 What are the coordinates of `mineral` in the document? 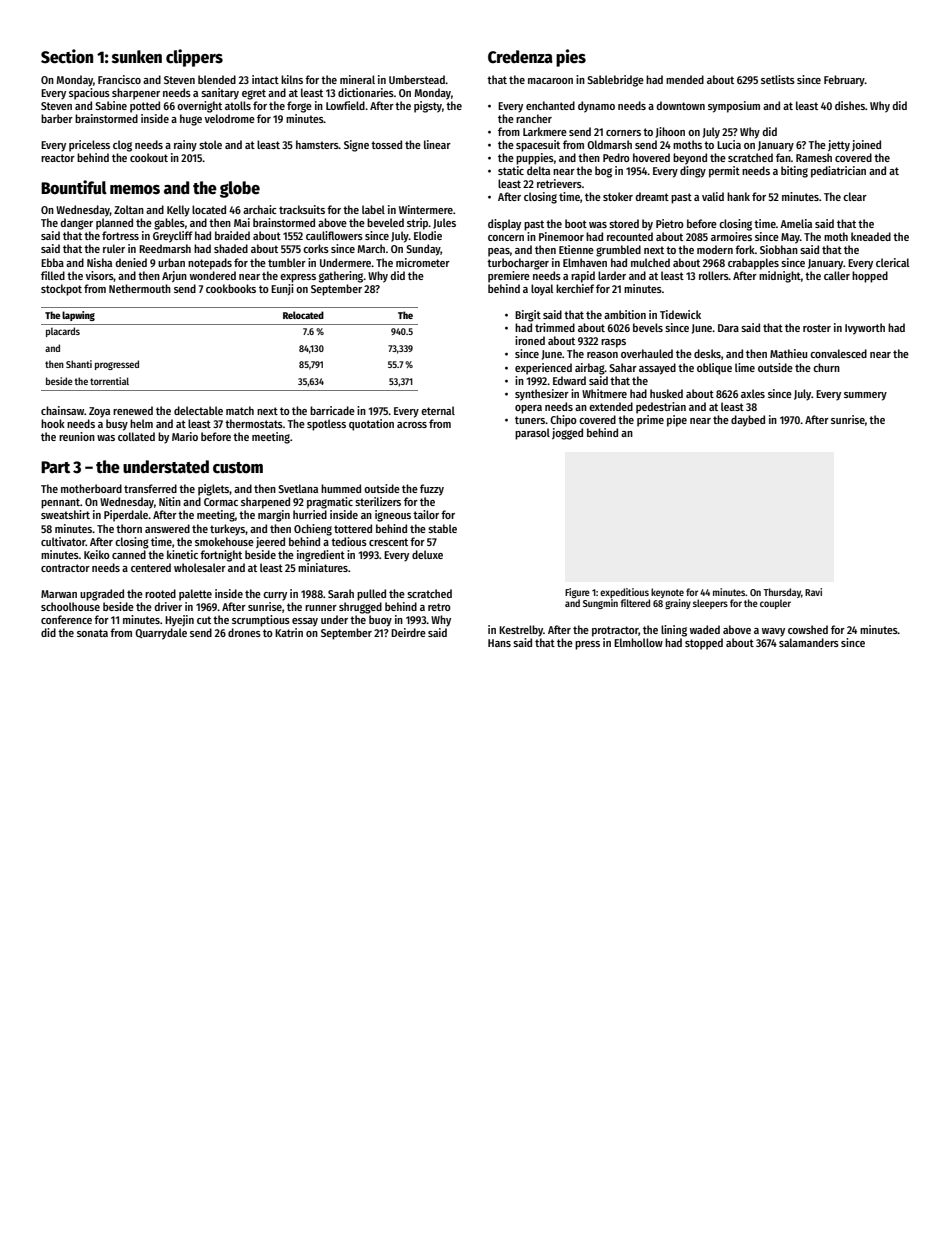 It's located at (357, 79).
